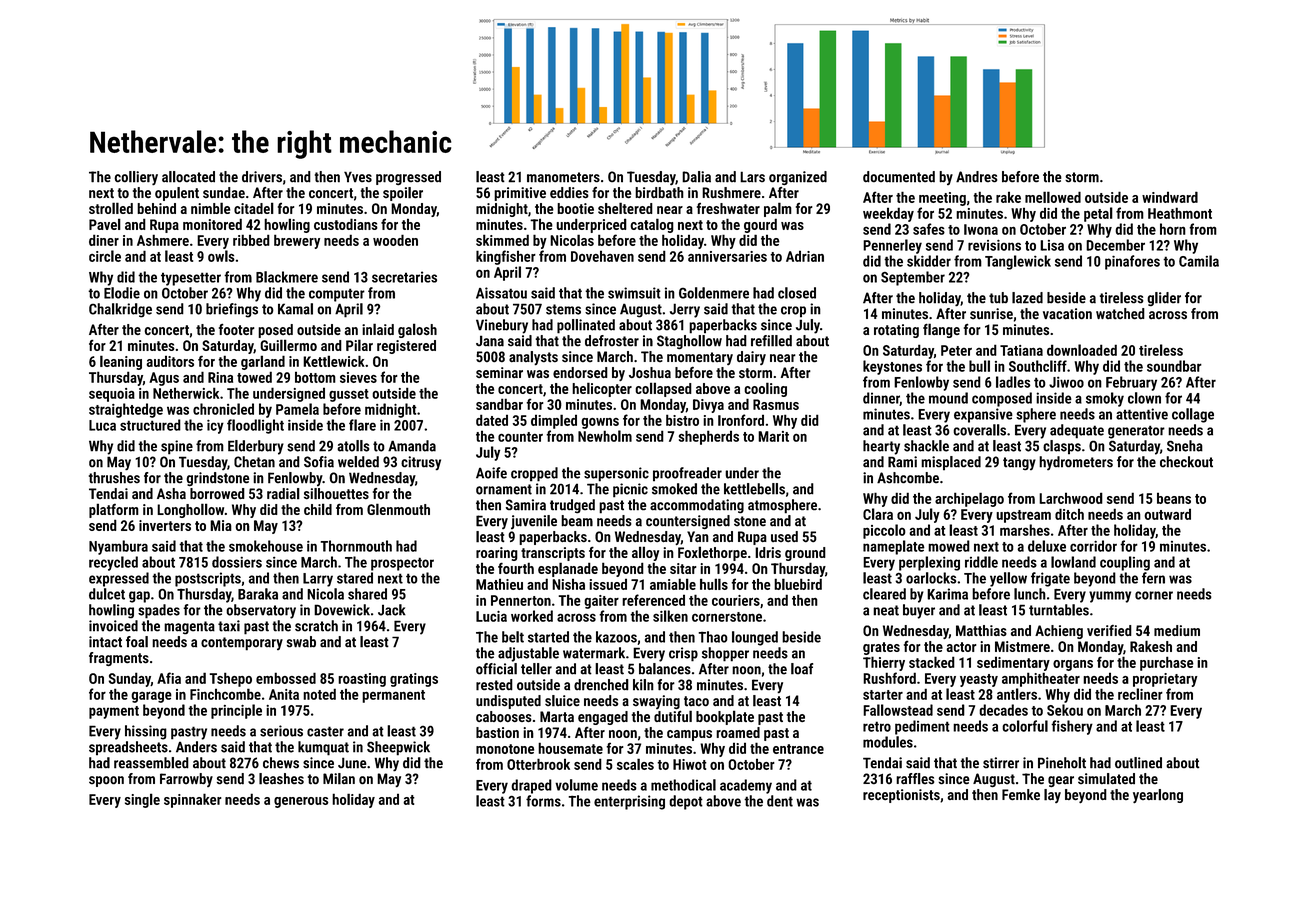  I want to click on Chalkridge, so click(120, 310).
